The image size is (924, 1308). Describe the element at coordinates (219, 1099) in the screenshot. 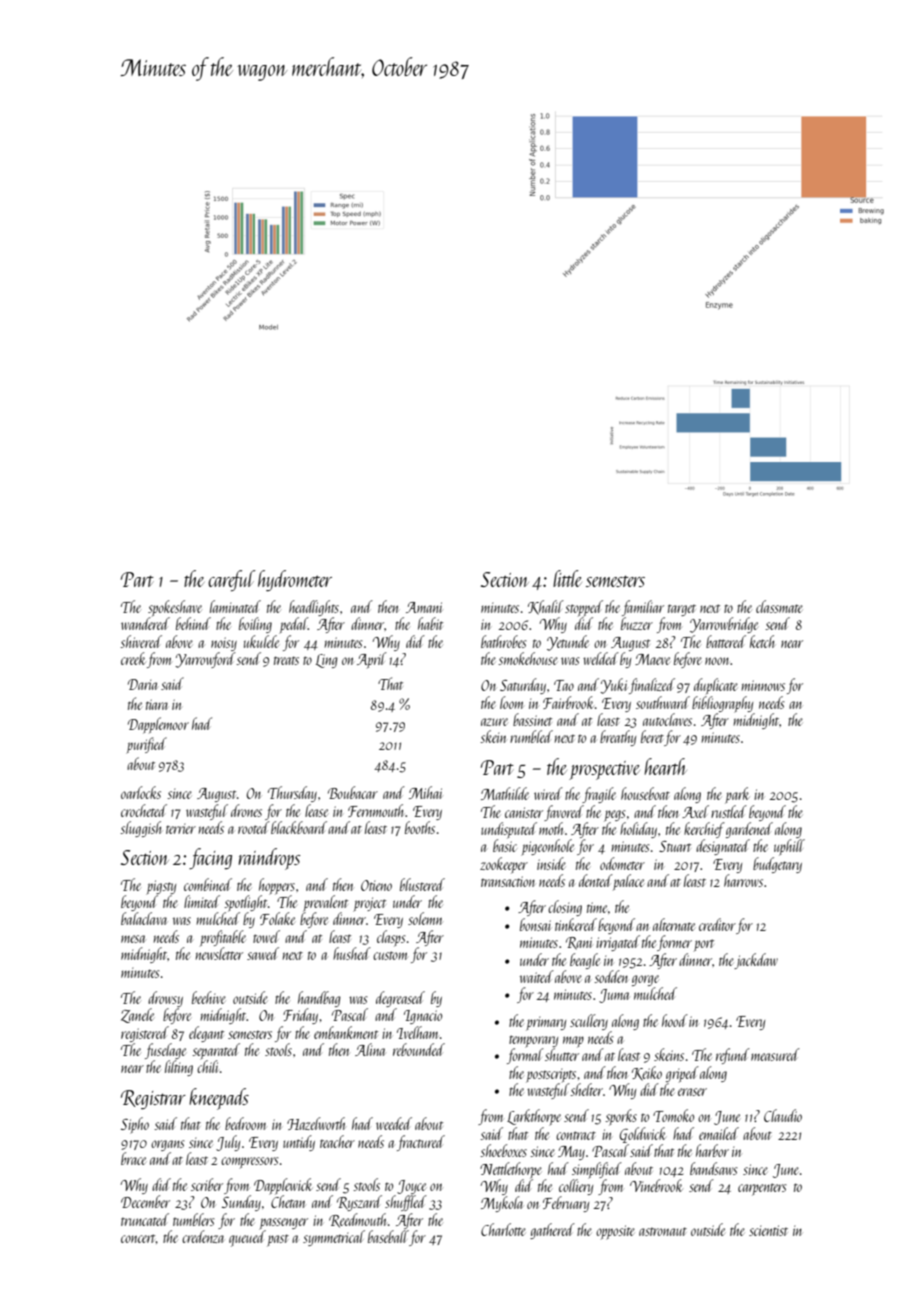

I see `kneepads` at that location.
